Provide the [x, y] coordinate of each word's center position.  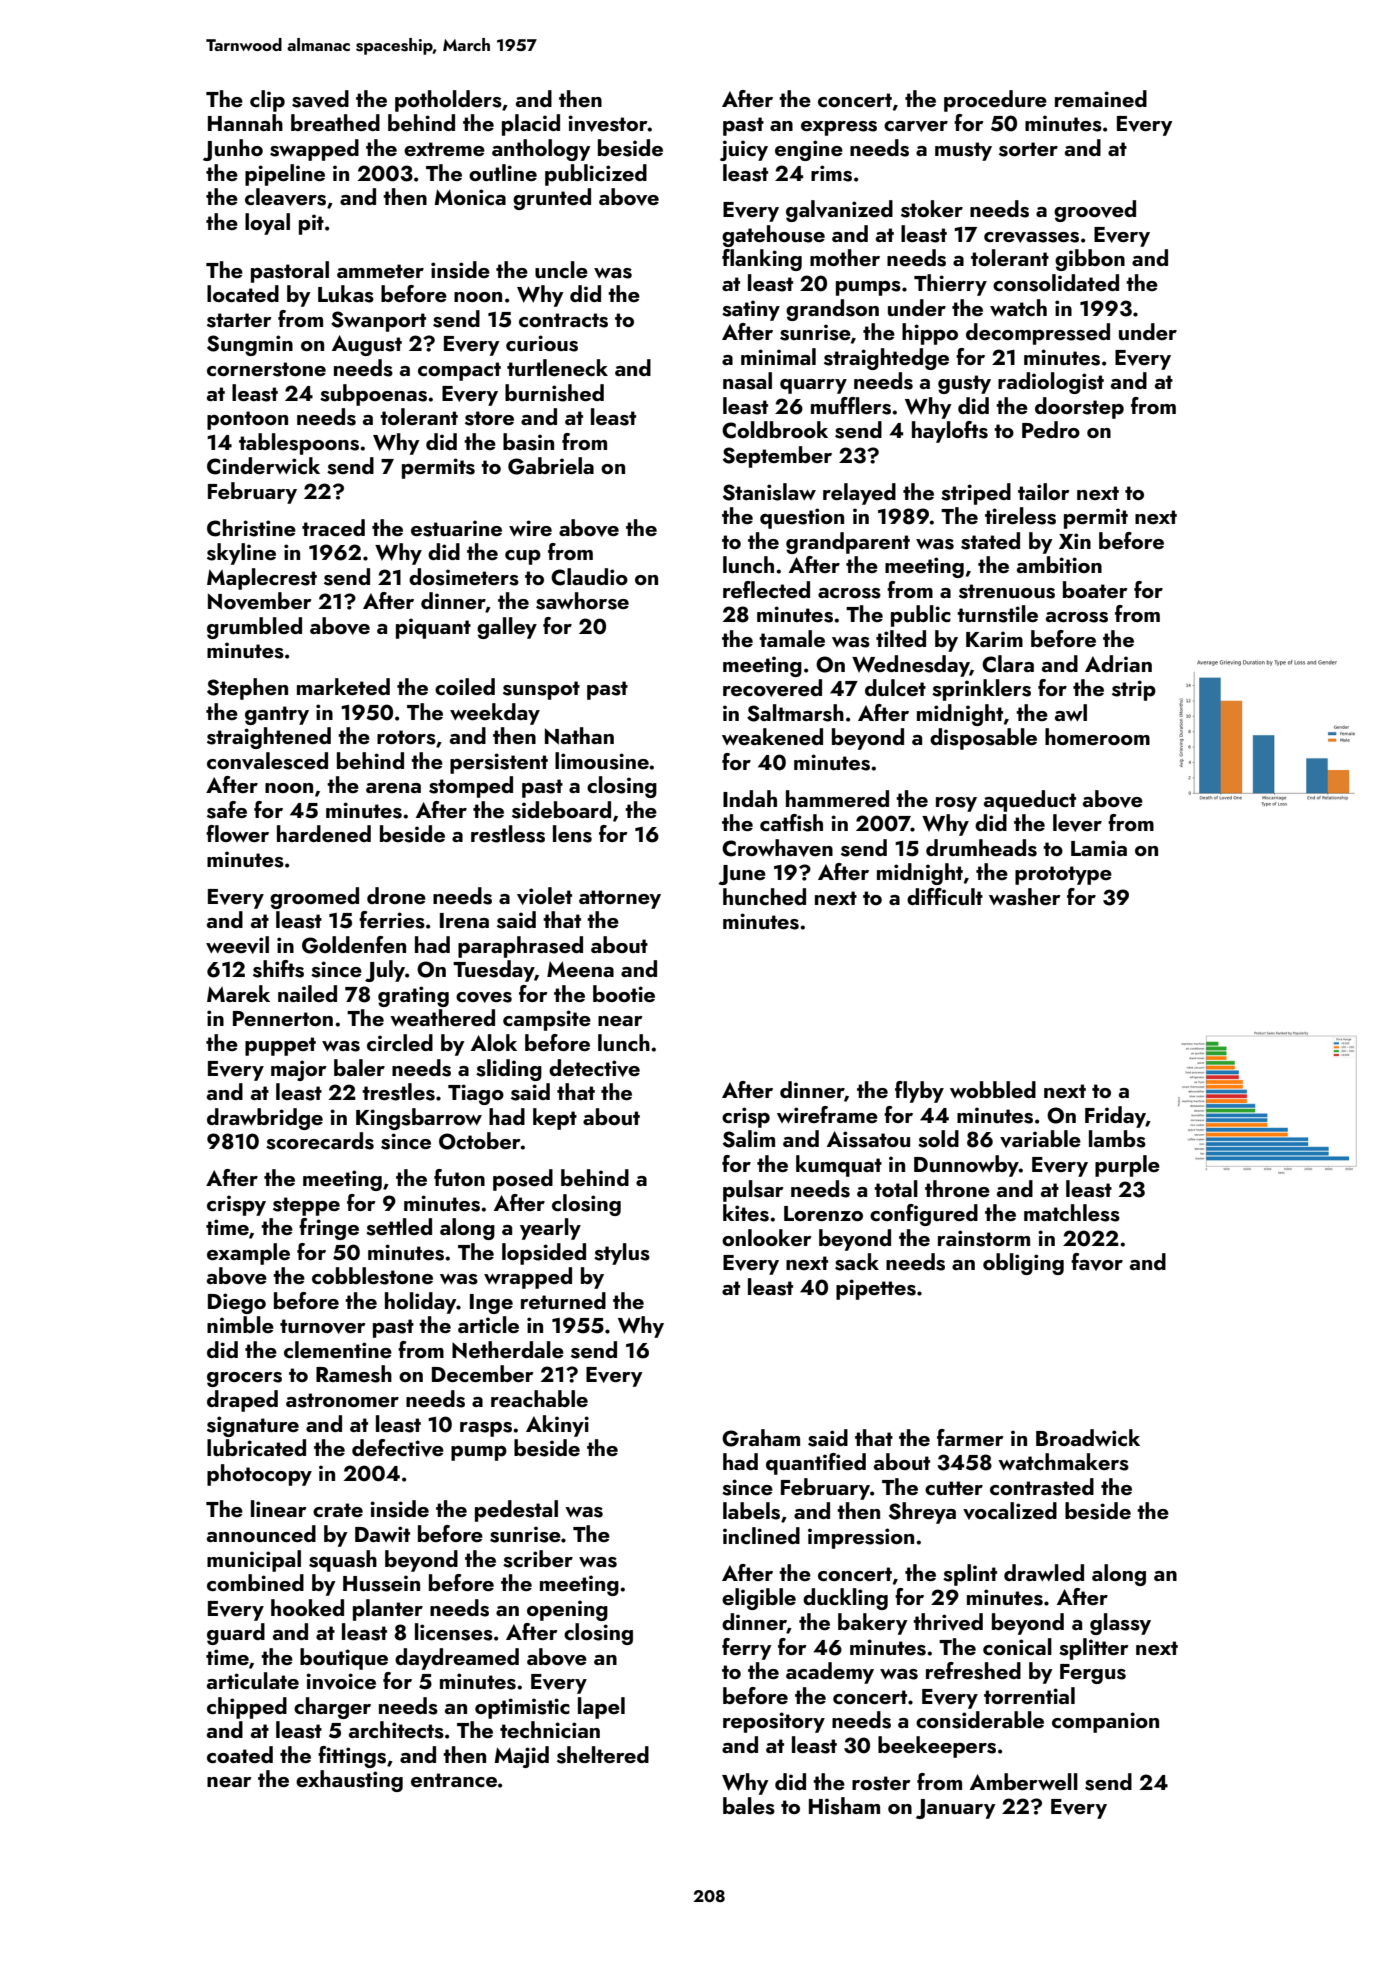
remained [1101, 98]
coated [240, 1754]
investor [608, 123]
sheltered [603, 1755]
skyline [241, 554]
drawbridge [265, 1119]
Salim [749, 1139]
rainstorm [984, 1238]
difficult [945, 896]
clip [267, 101]
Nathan [579, 736]
